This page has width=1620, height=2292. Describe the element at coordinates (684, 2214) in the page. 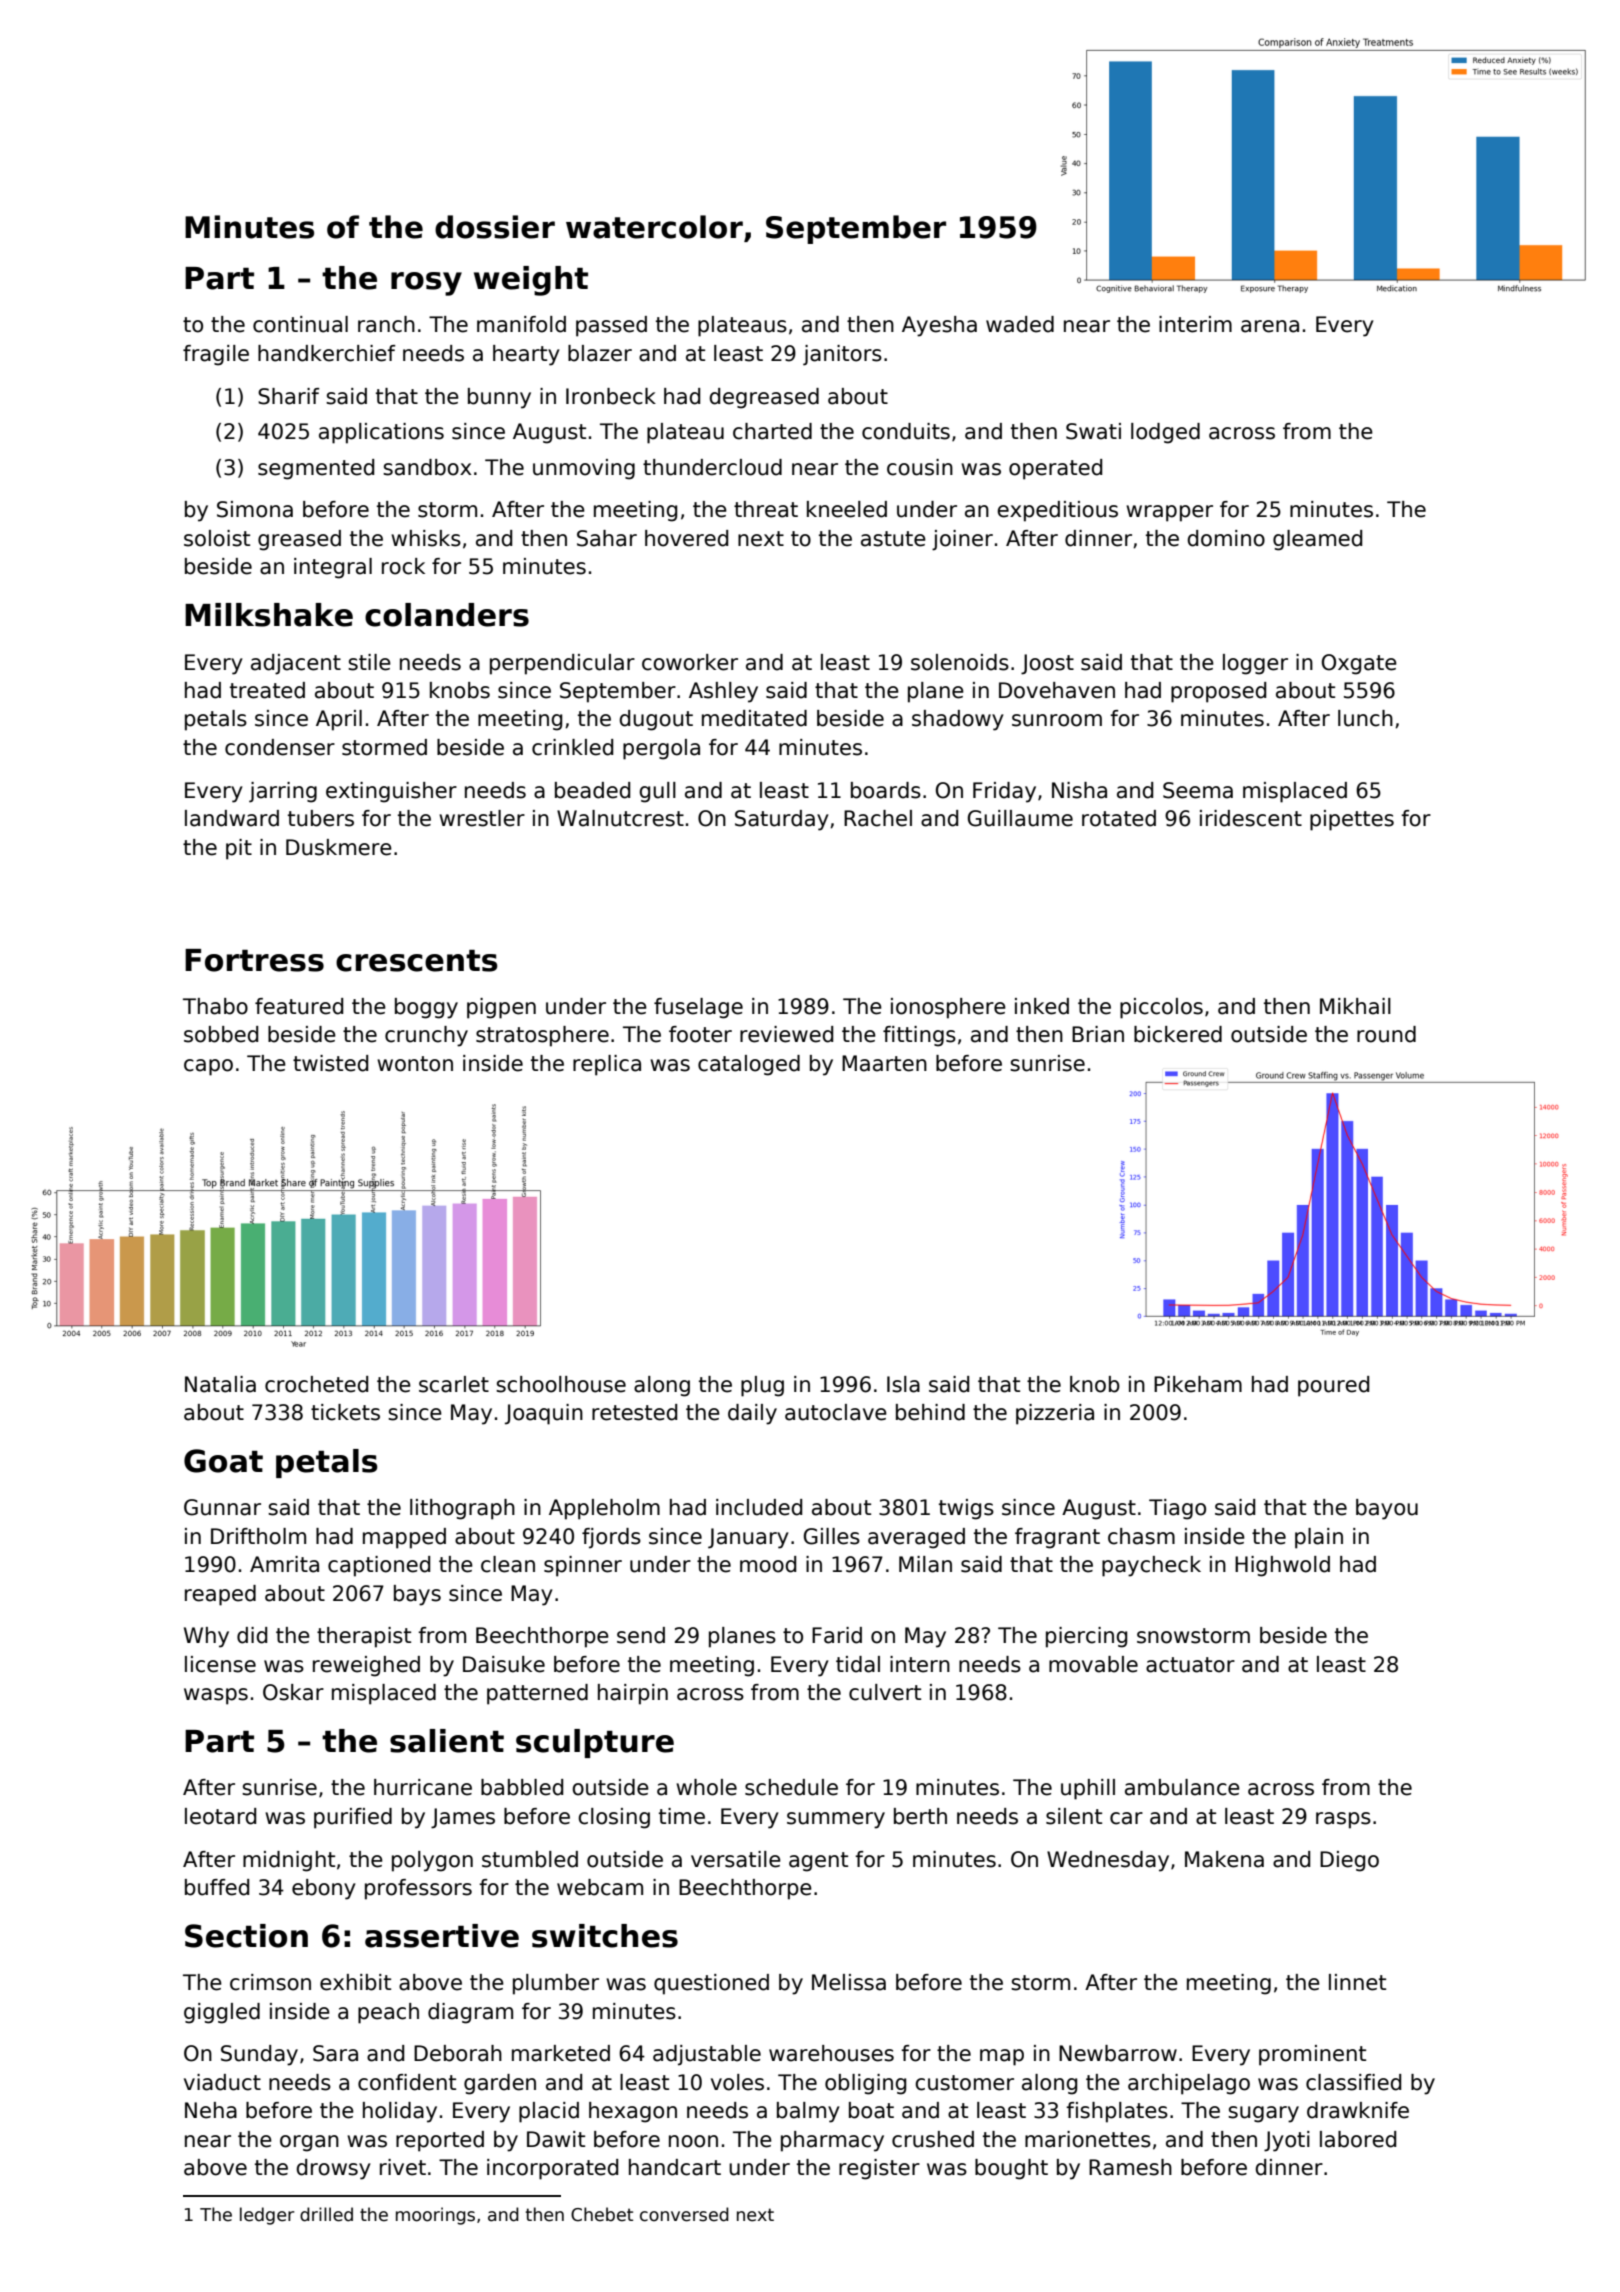

I see `conversed` at that location.
